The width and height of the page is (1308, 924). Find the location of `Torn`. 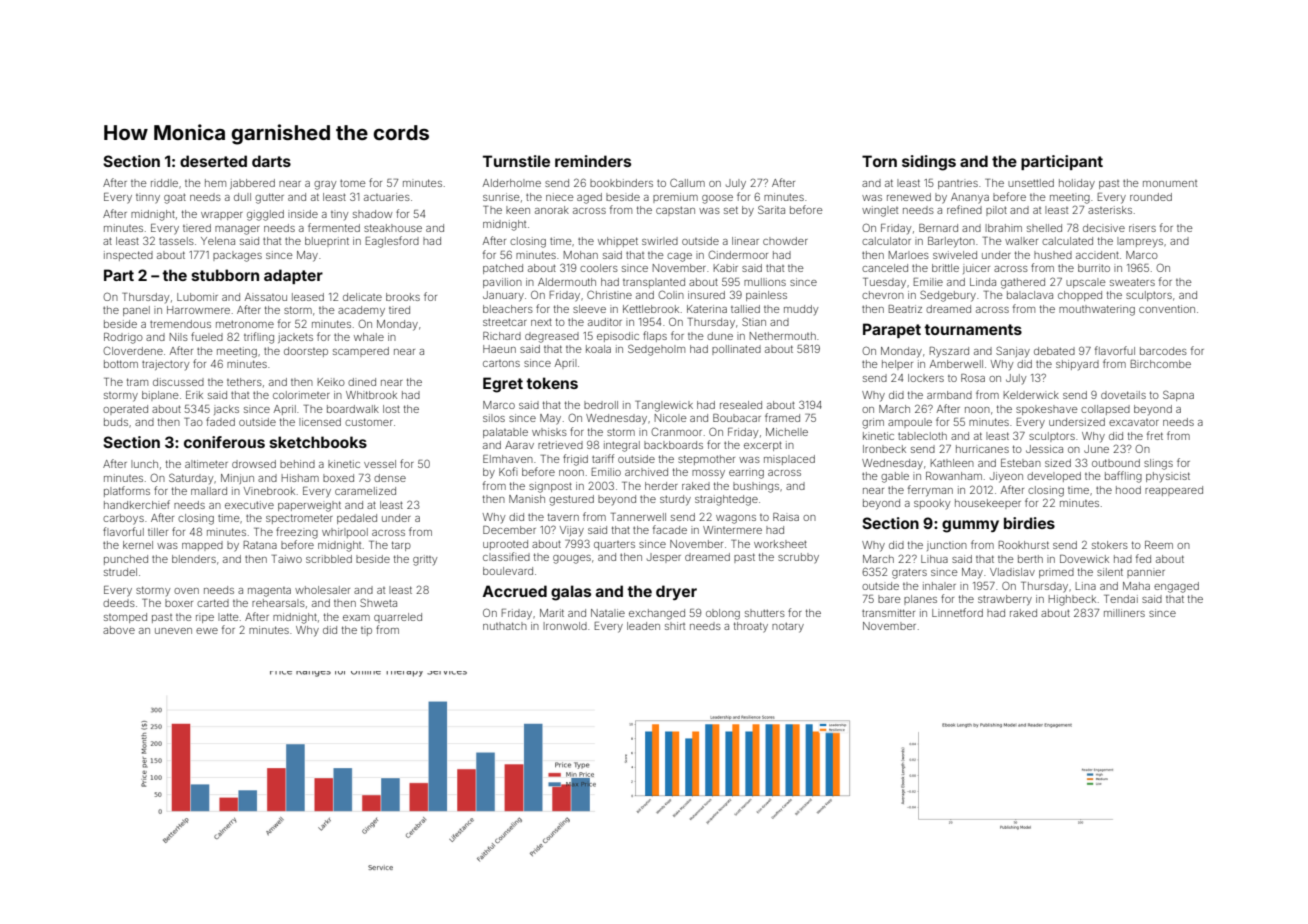

Torn is located at coordinates (879, 161).
